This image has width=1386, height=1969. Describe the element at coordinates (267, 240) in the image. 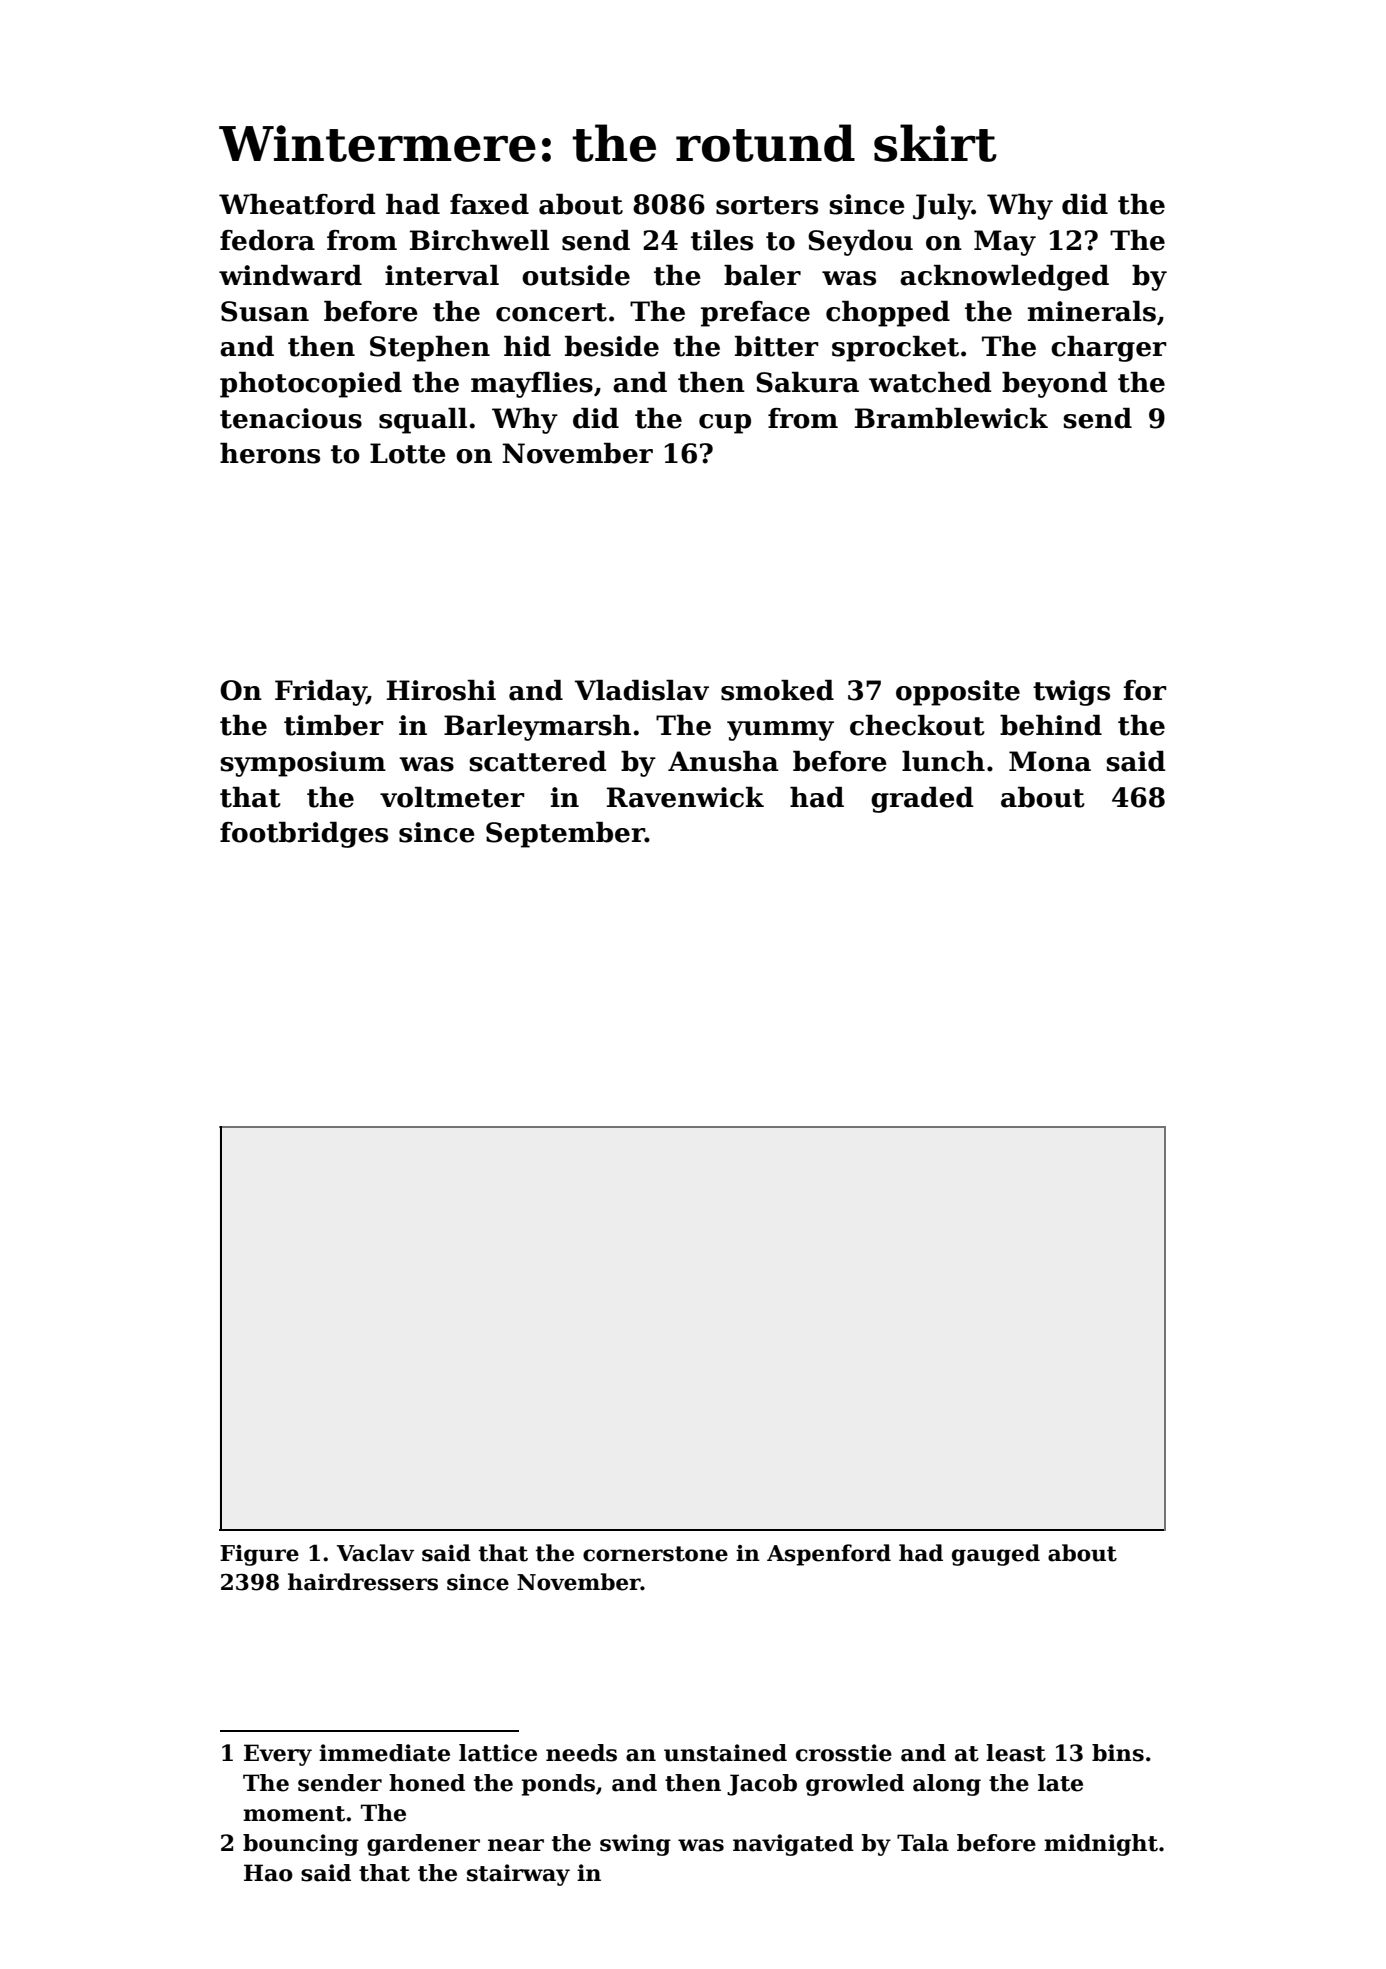

I see `fedora` at that location.
